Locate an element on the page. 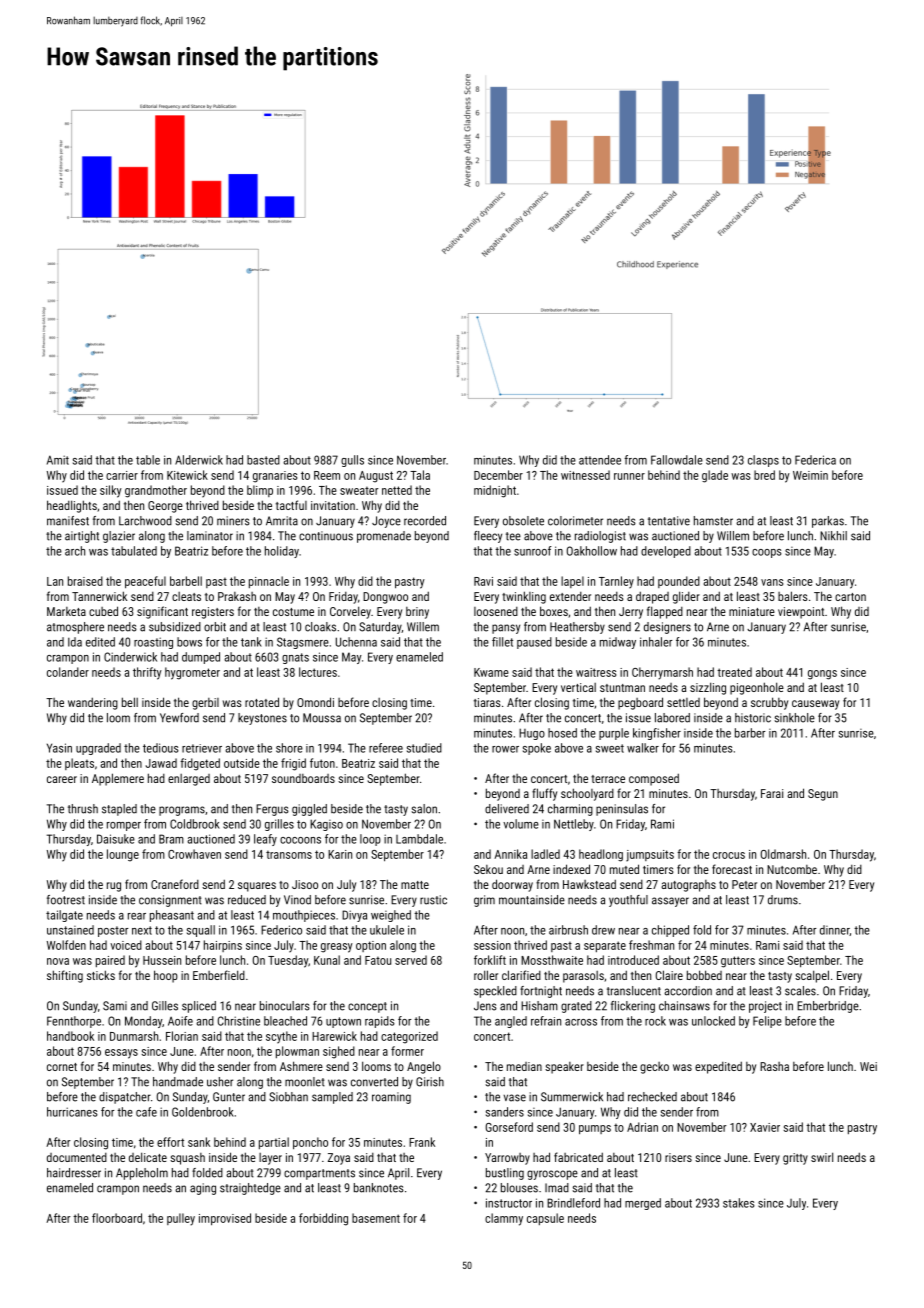 The height and width of the image is (1308, 924). outside is located at coordinates (242, 763).
